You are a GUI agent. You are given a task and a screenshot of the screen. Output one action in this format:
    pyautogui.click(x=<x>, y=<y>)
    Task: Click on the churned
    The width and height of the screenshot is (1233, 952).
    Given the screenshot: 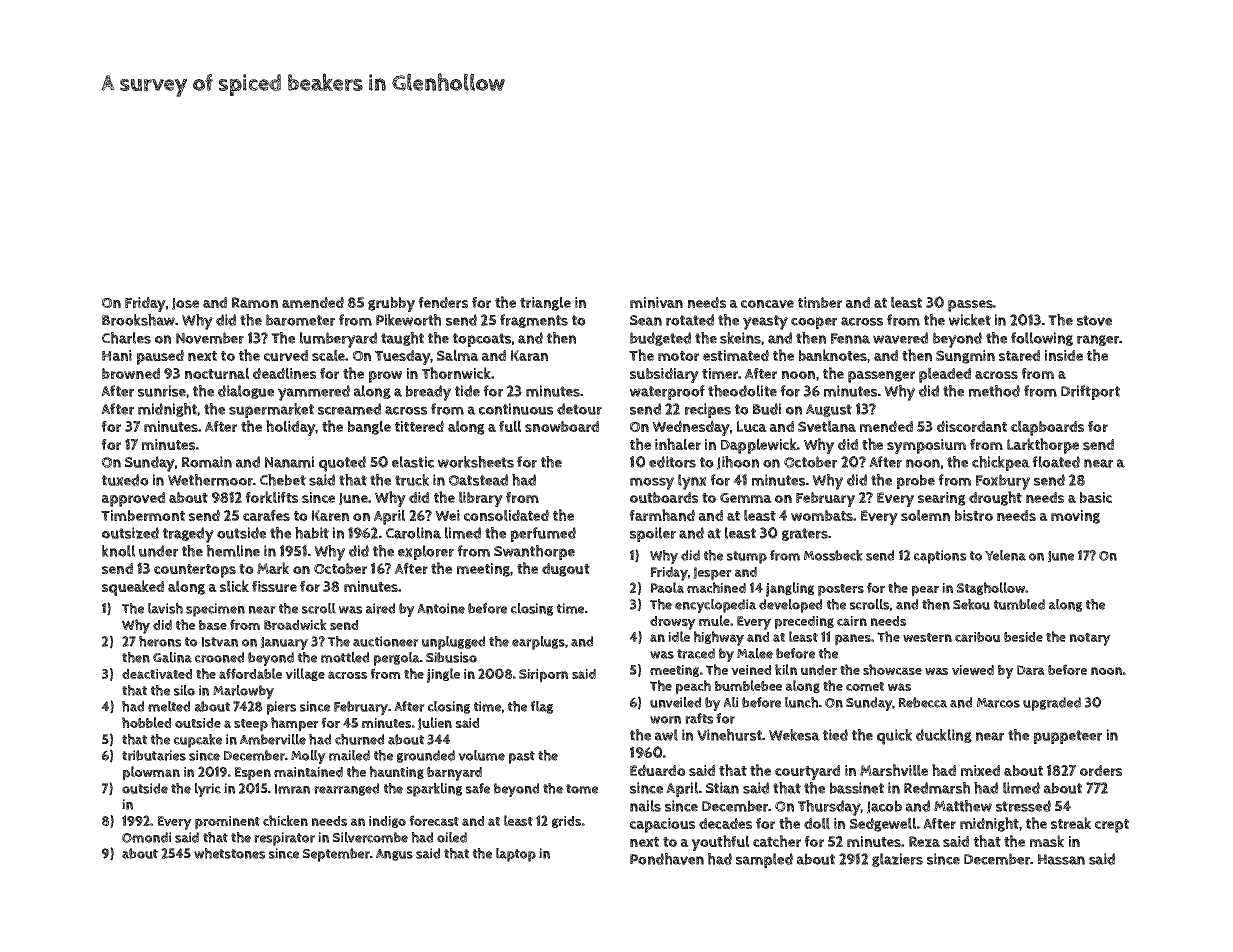 What is the action you would take?
    pyautogui.click(x=359, y=739)
